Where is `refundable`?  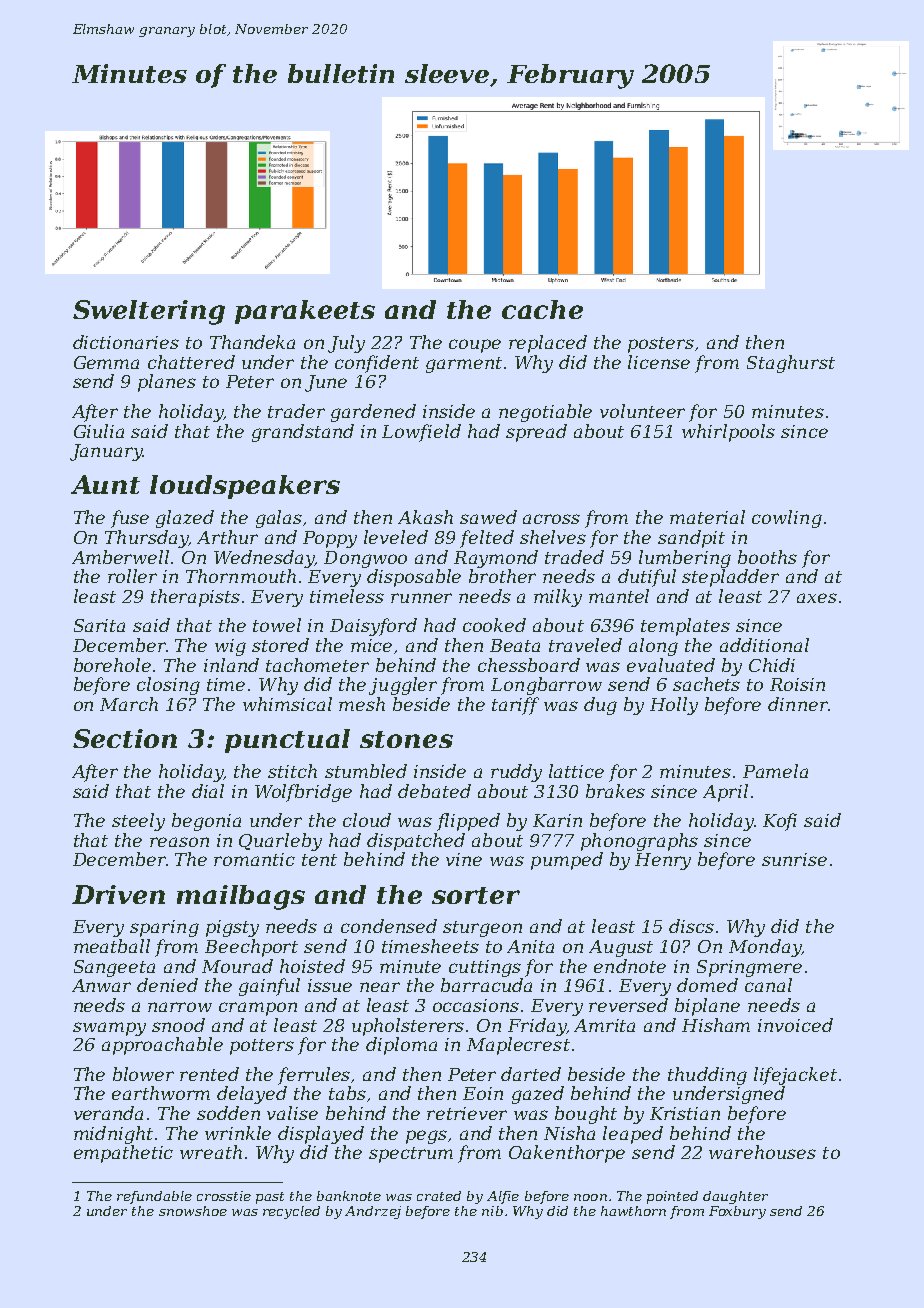 refundable is located at coordinates (154, 1197).
